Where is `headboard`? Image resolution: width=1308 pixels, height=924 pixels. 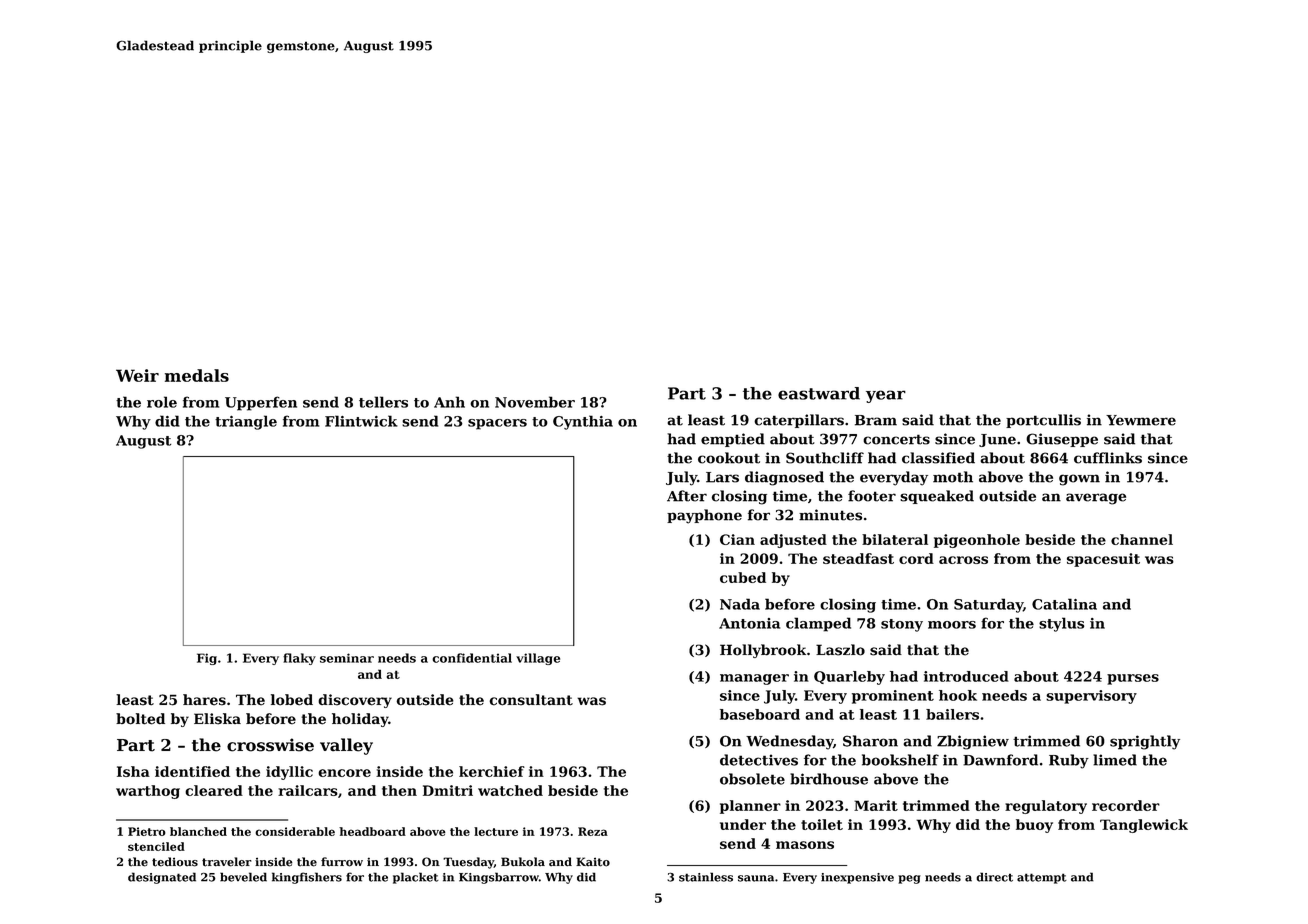
headboard is located at coordinates (372, 831).
